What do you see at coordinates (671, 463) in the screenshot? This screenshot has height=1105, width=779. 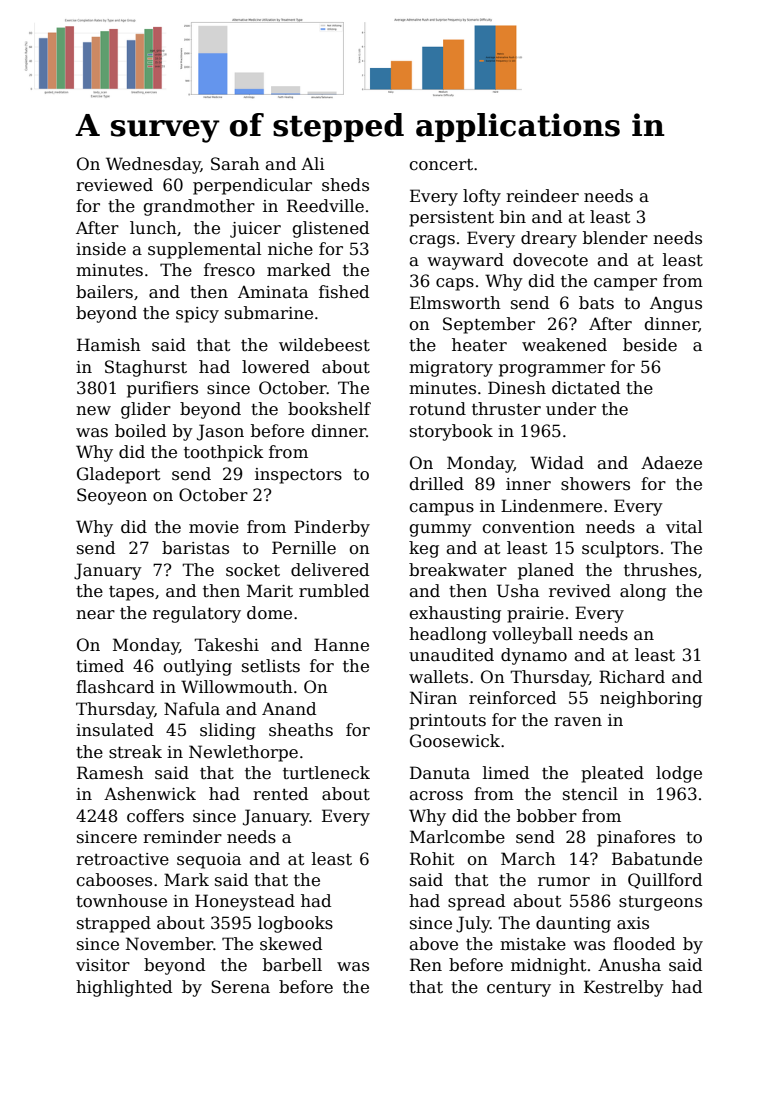 I see `Adaeze` at bounding box center [671, 463].
